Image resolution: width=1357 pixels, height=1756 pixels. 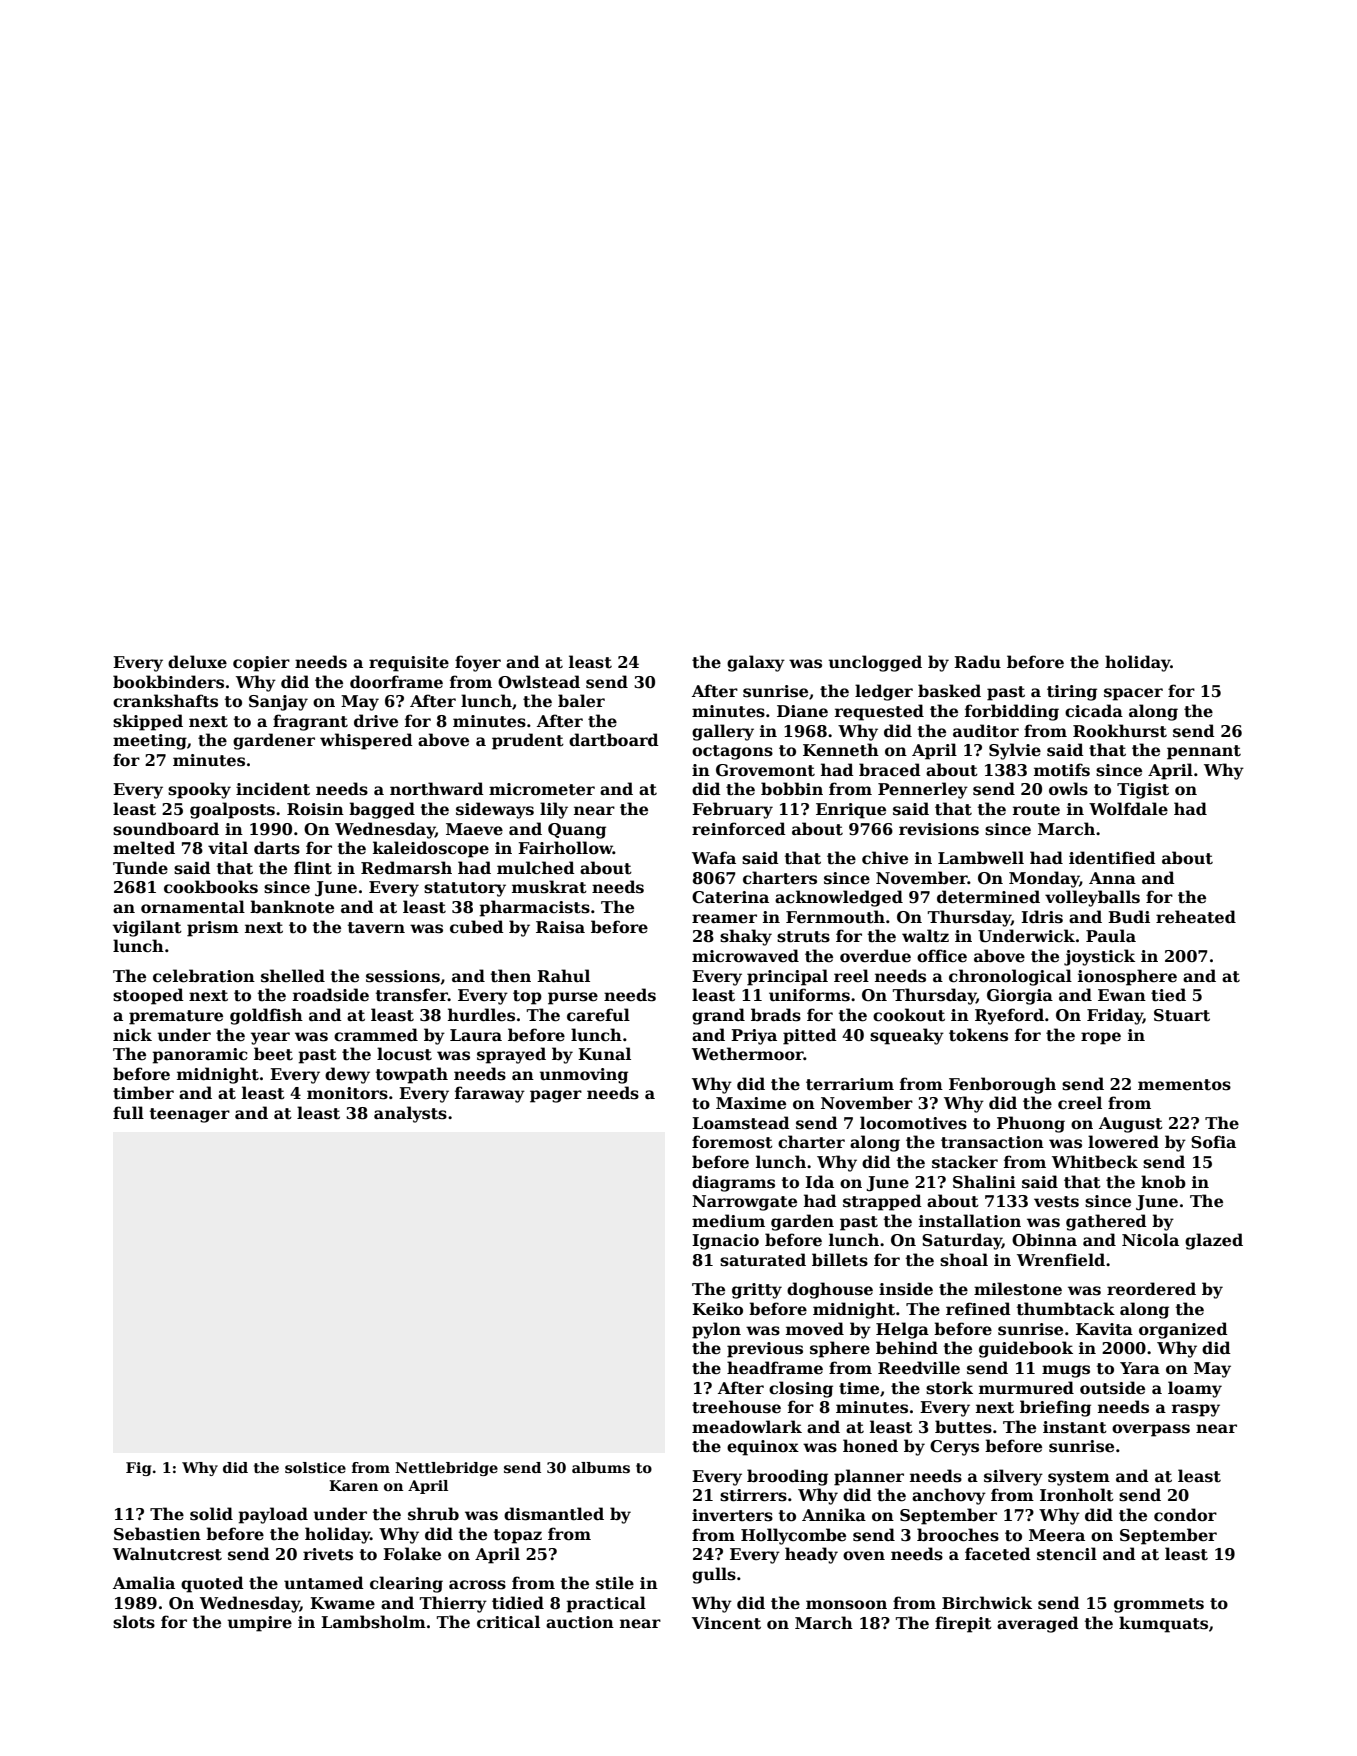 What do you see at coordinates (580, 1622) in the screenshot?
I see `auction` at bounding box center [580, 1622].
